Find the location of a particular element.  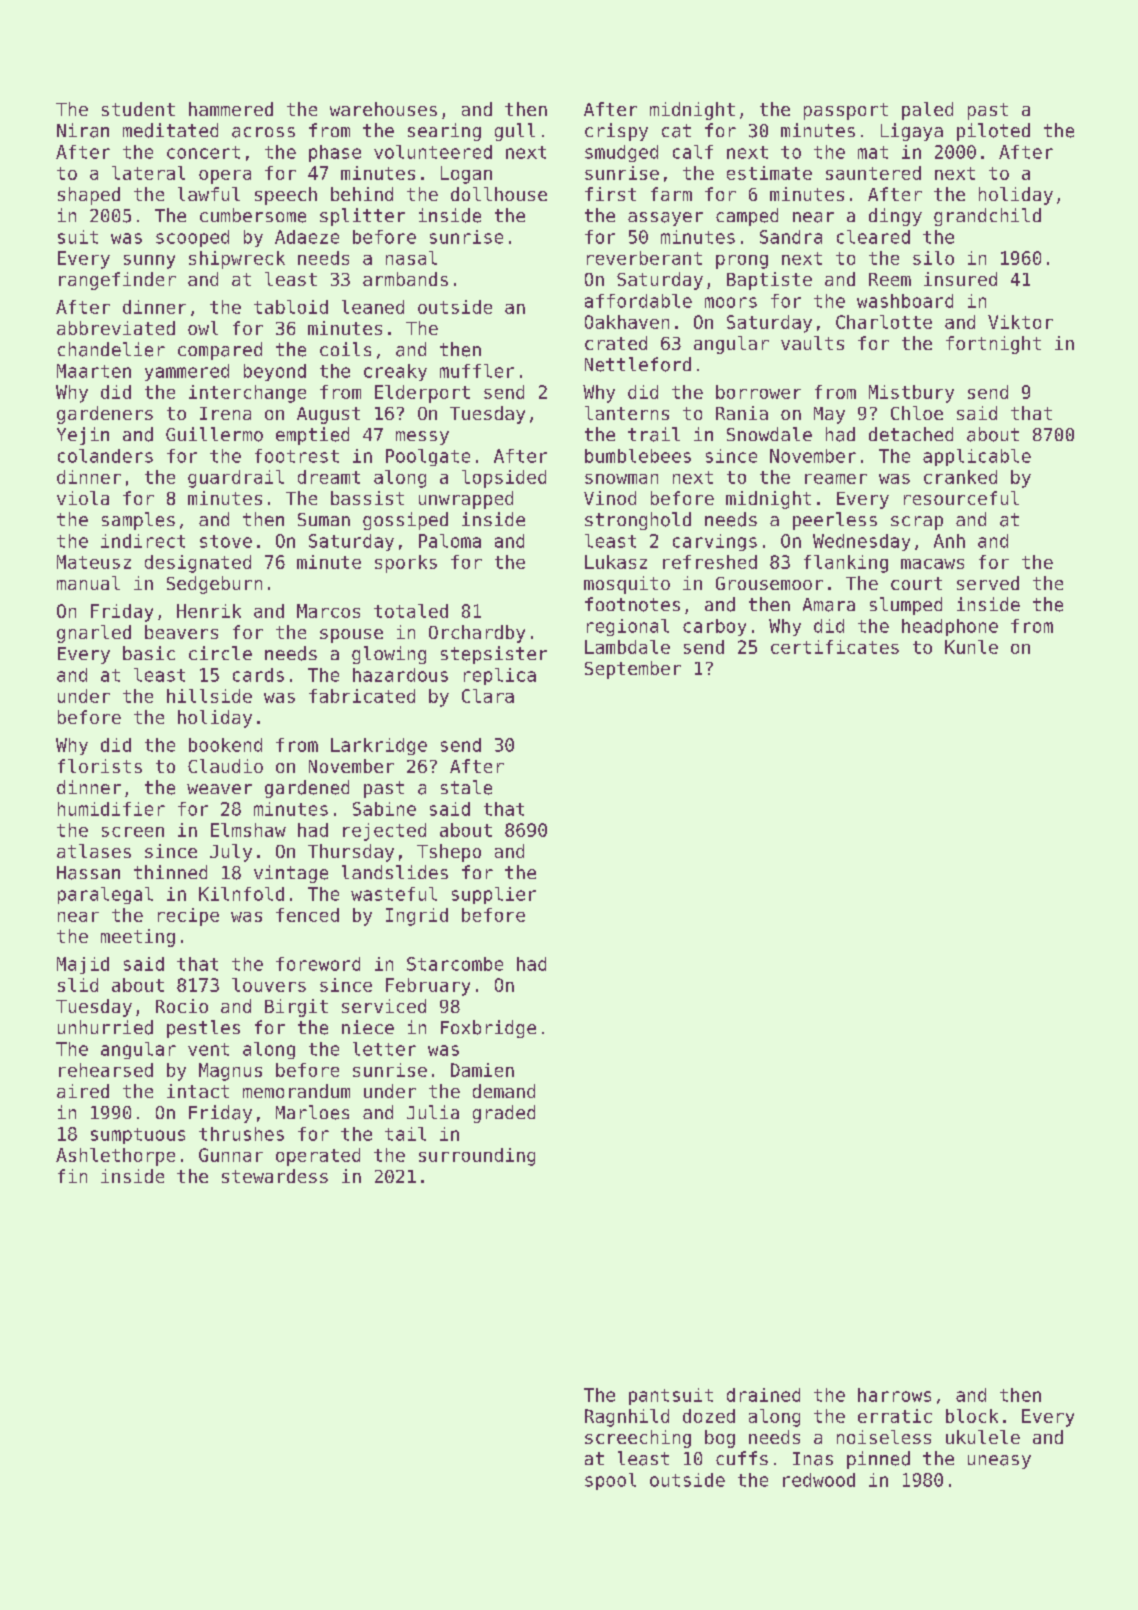

florists is located at coordinates (100, 766).
